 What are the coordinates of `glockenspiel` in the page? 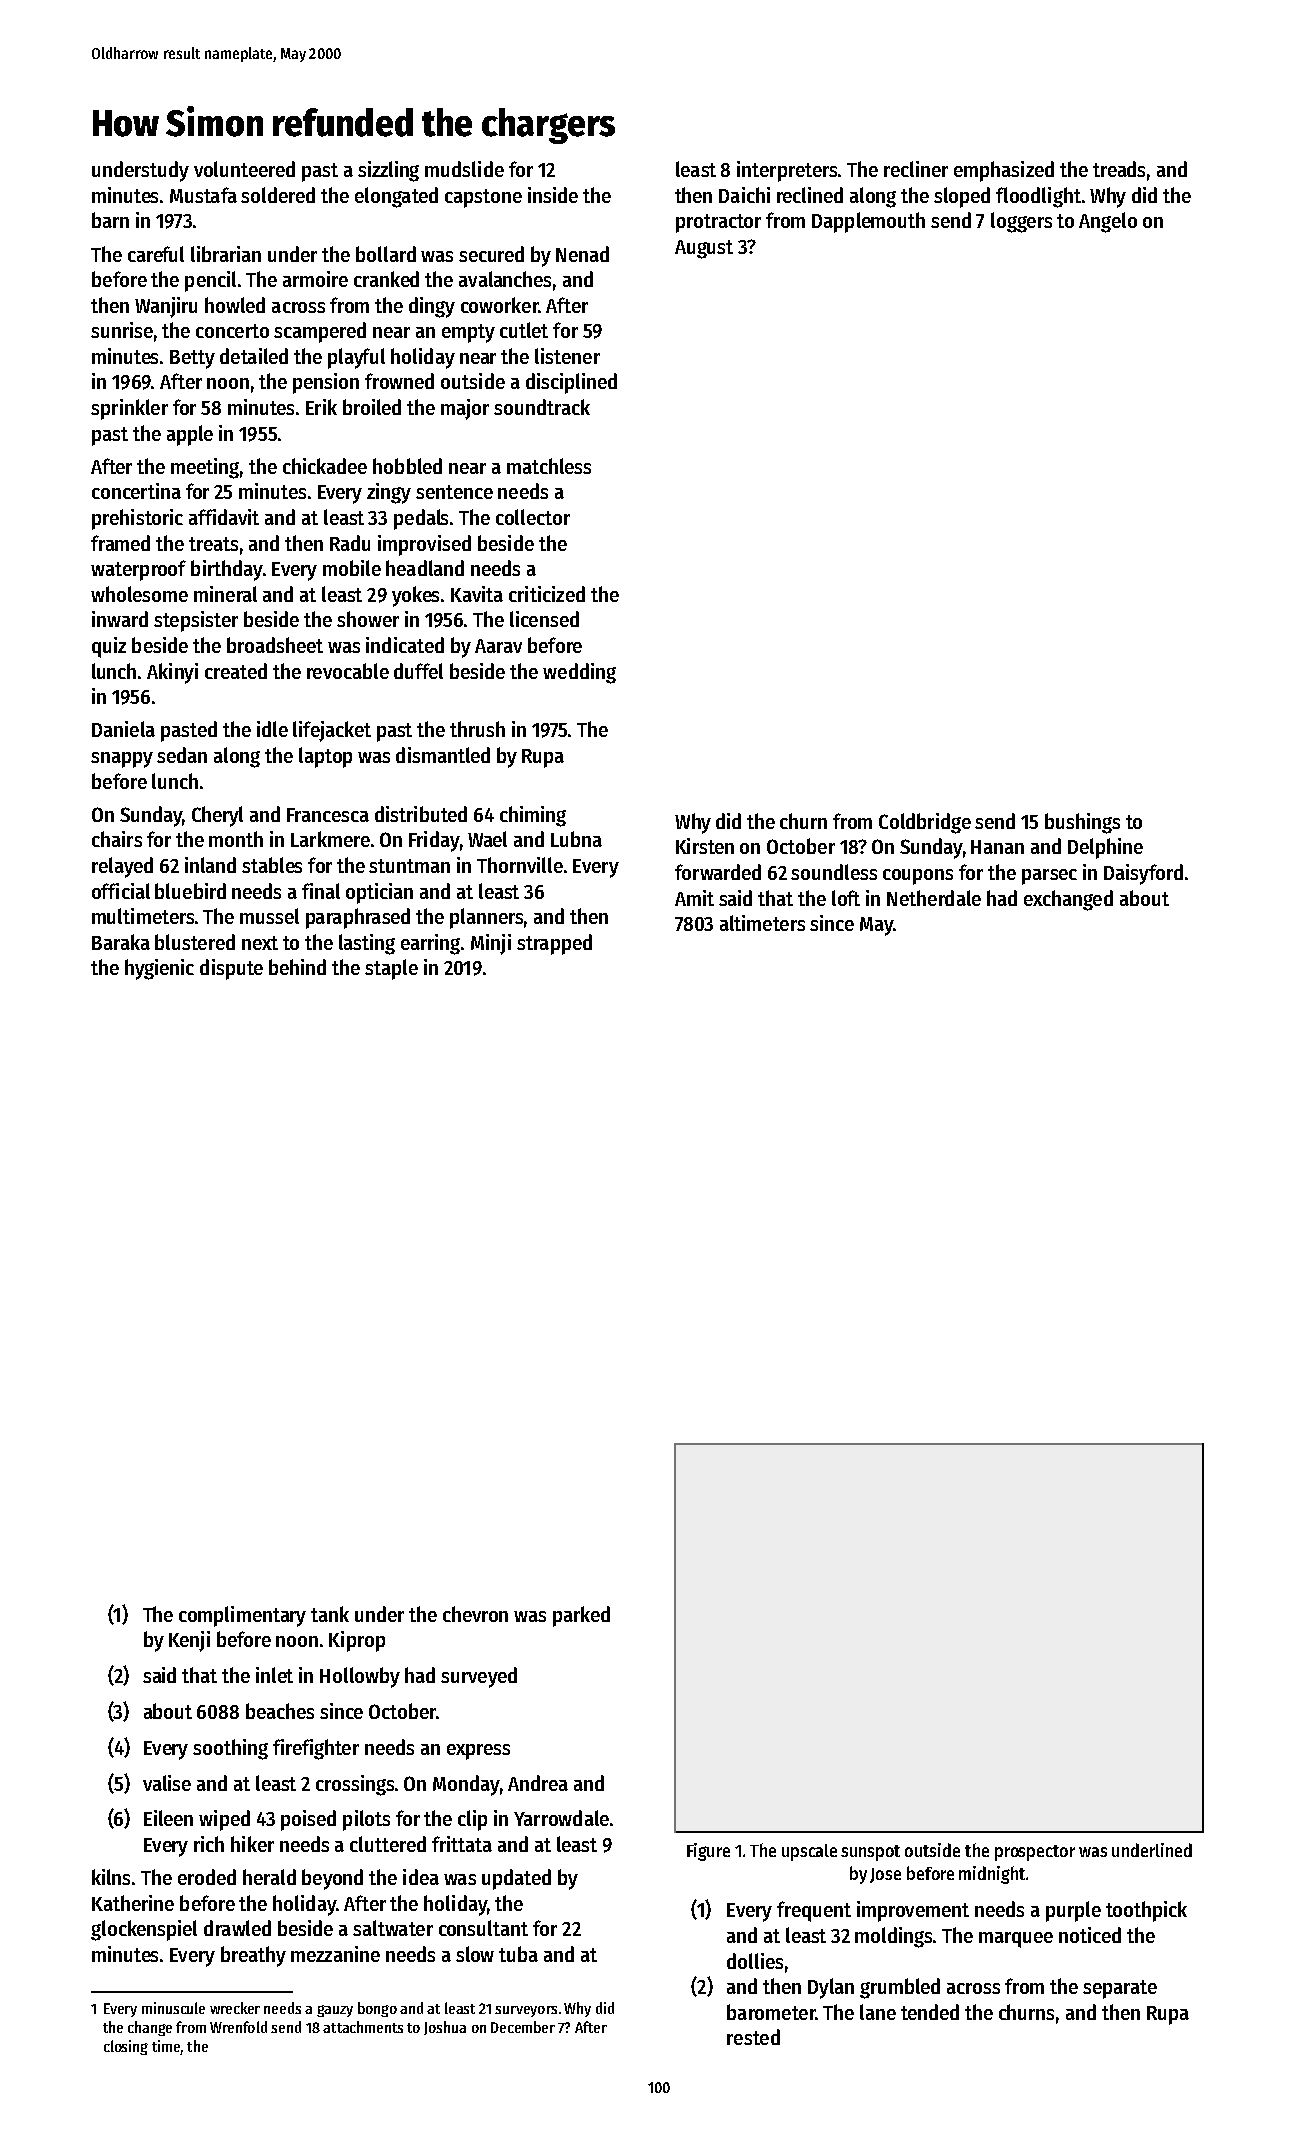 It's located at (144, 1930).
